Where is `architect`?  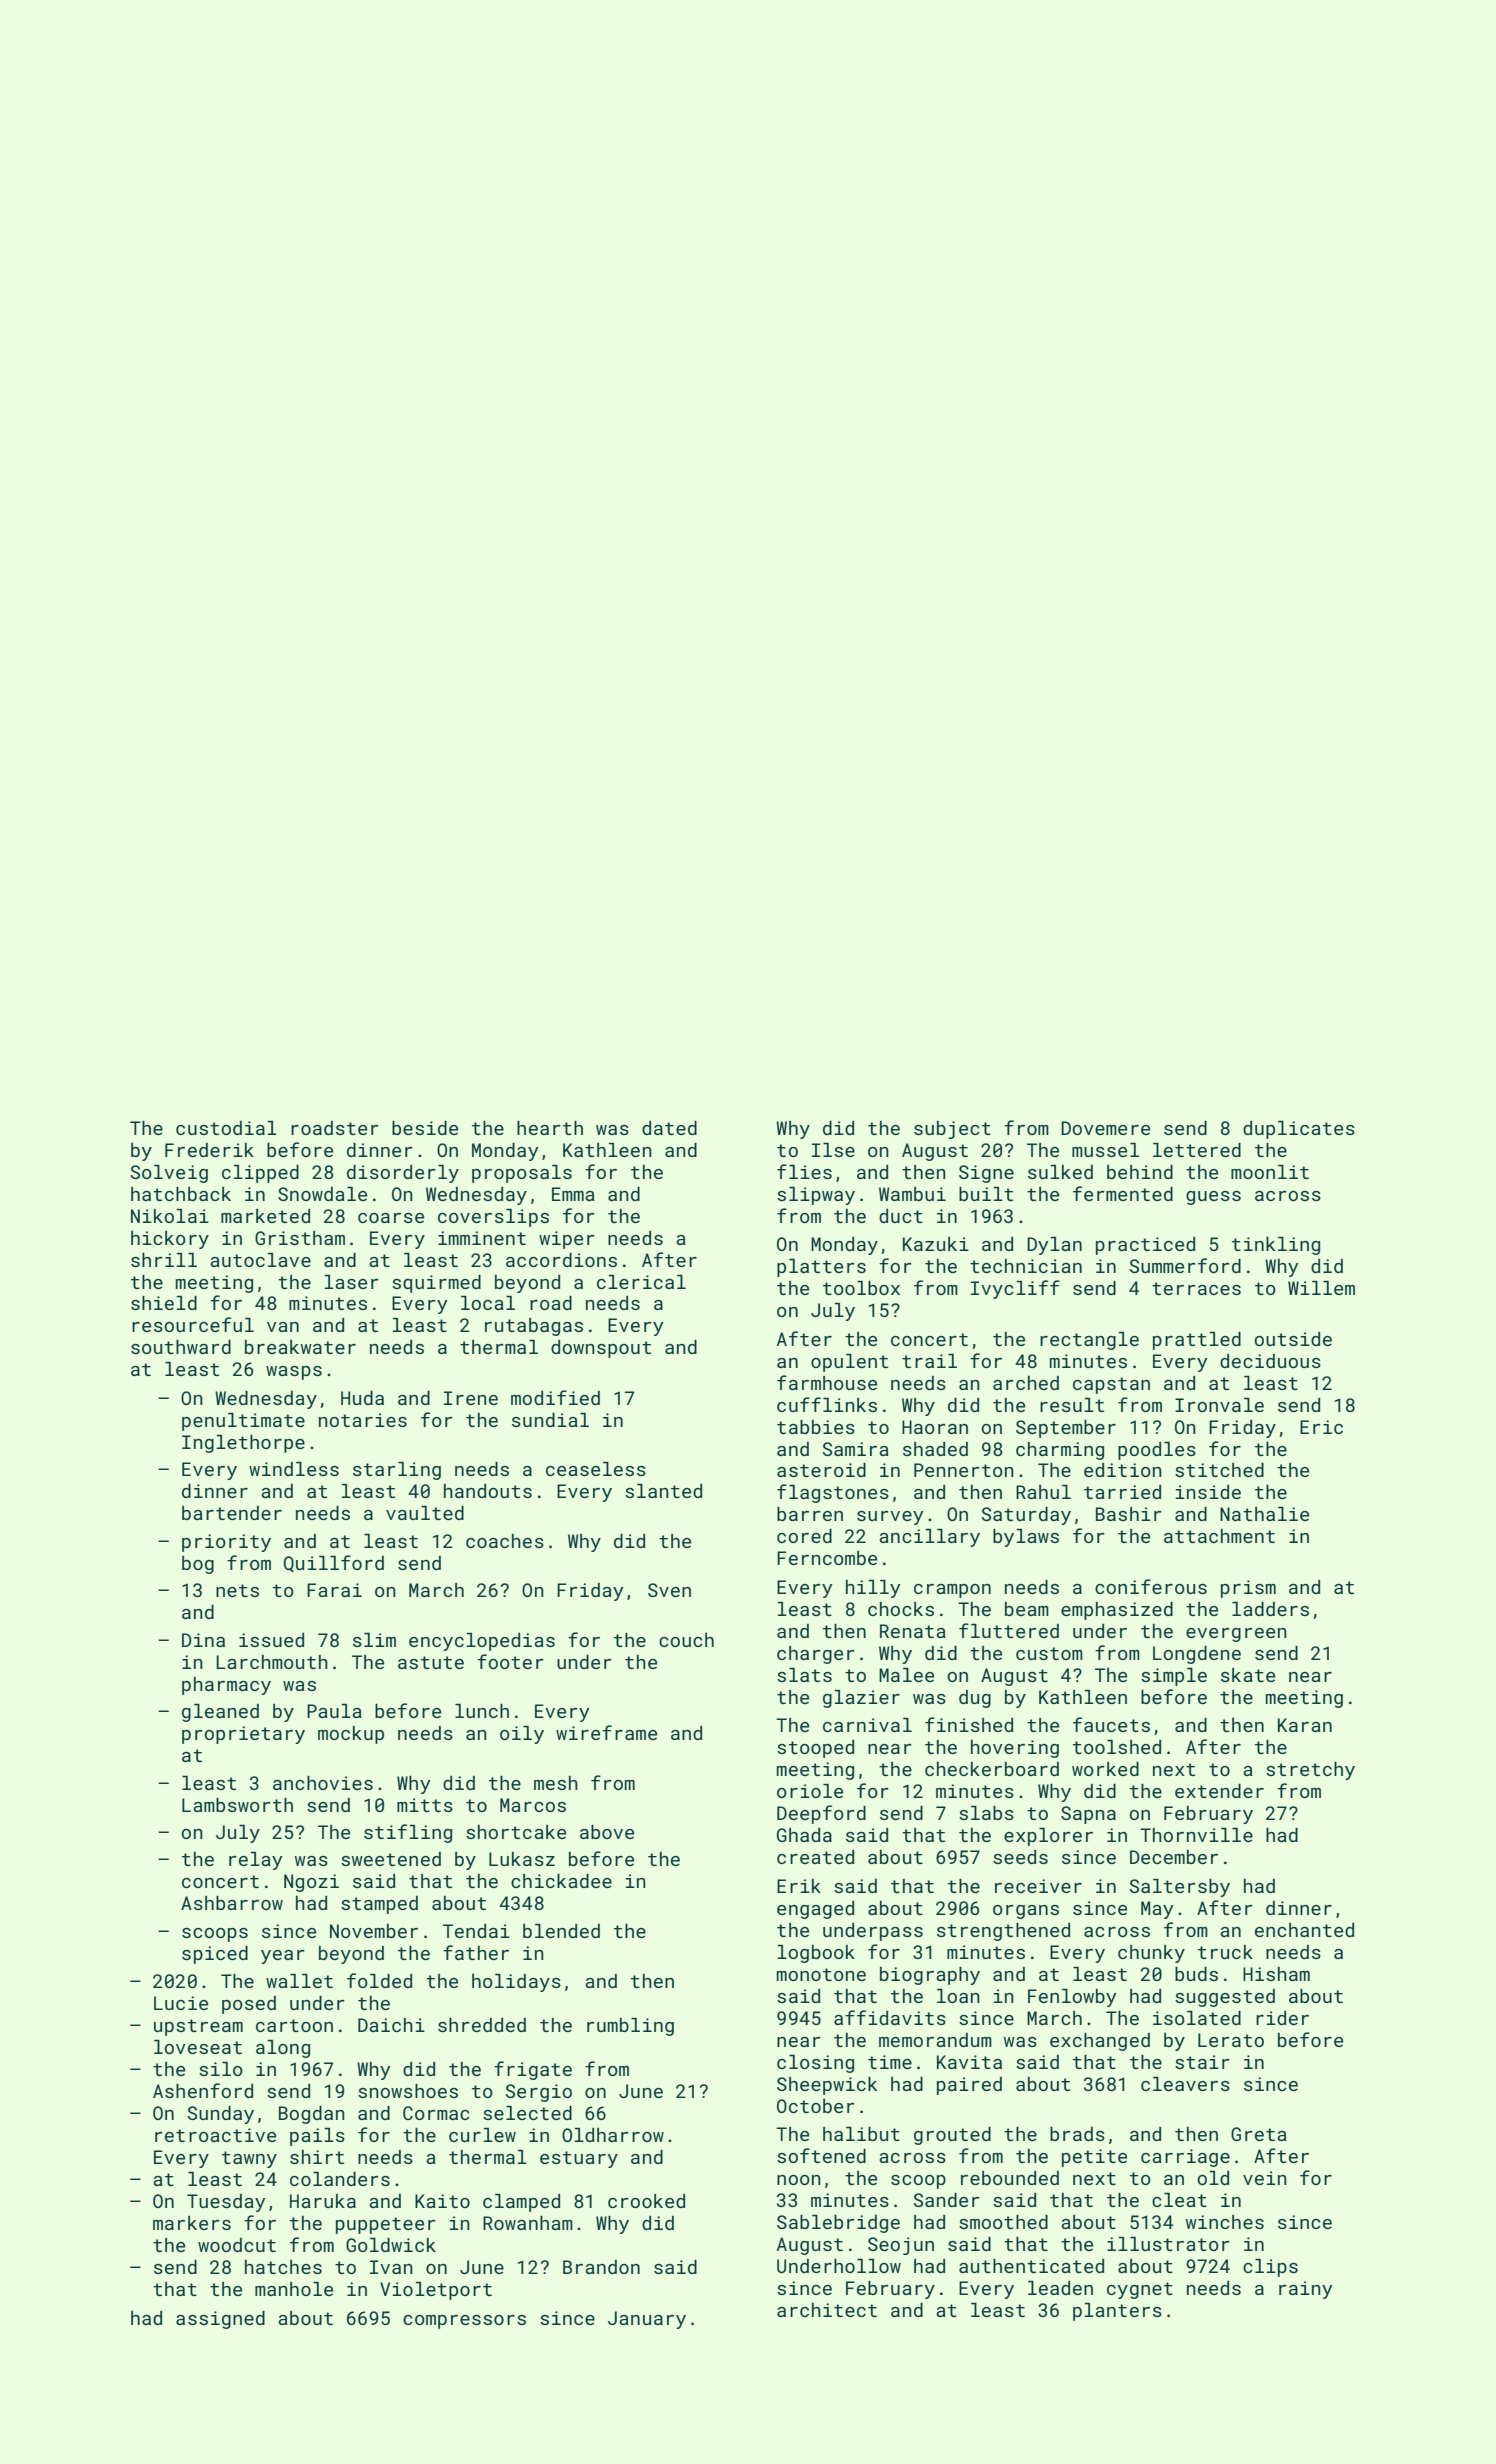
architect is located at coordinates (827, 2310).
